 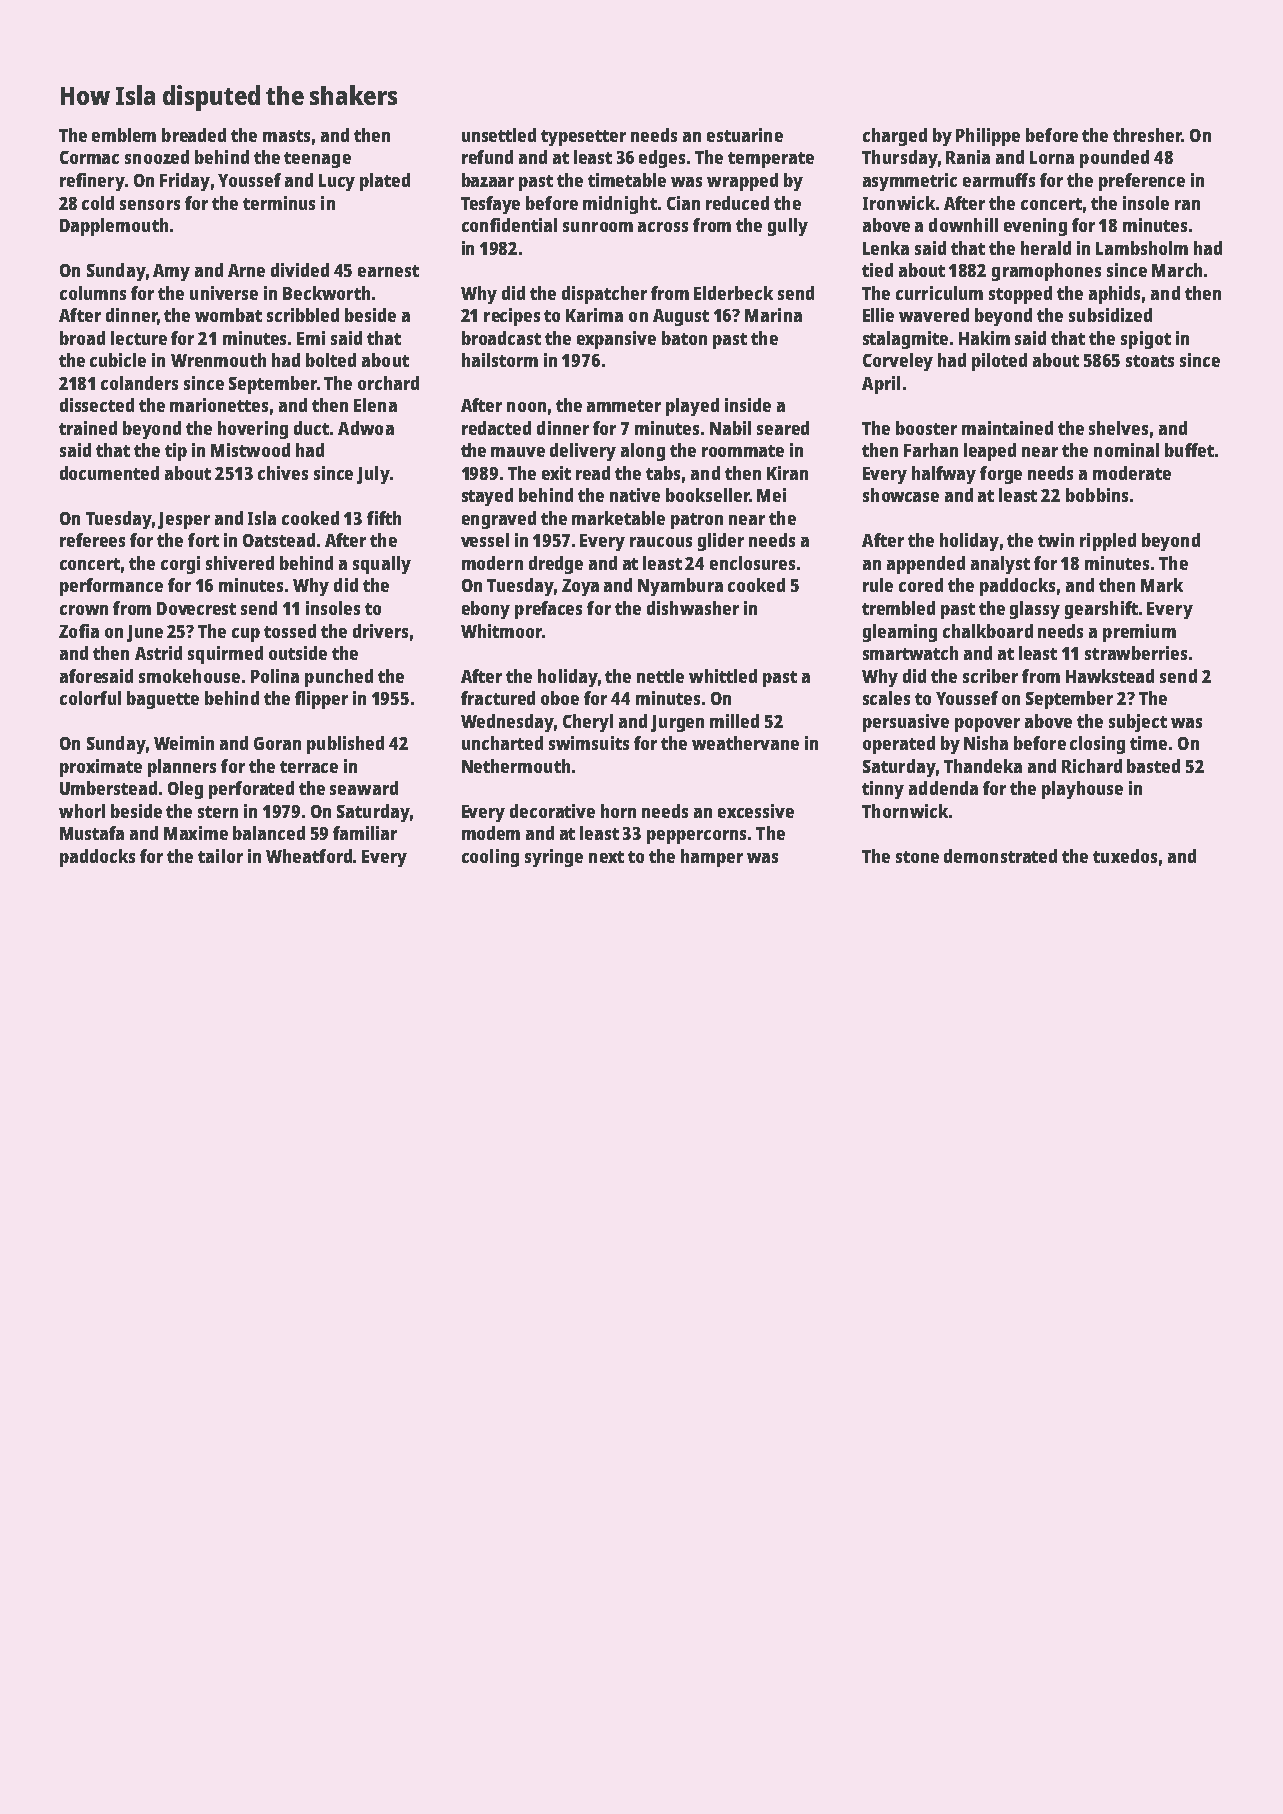 What do you see at coordinates (92, 833) in the image?
I see `Mustafa` at bounding box center [92, 833].
